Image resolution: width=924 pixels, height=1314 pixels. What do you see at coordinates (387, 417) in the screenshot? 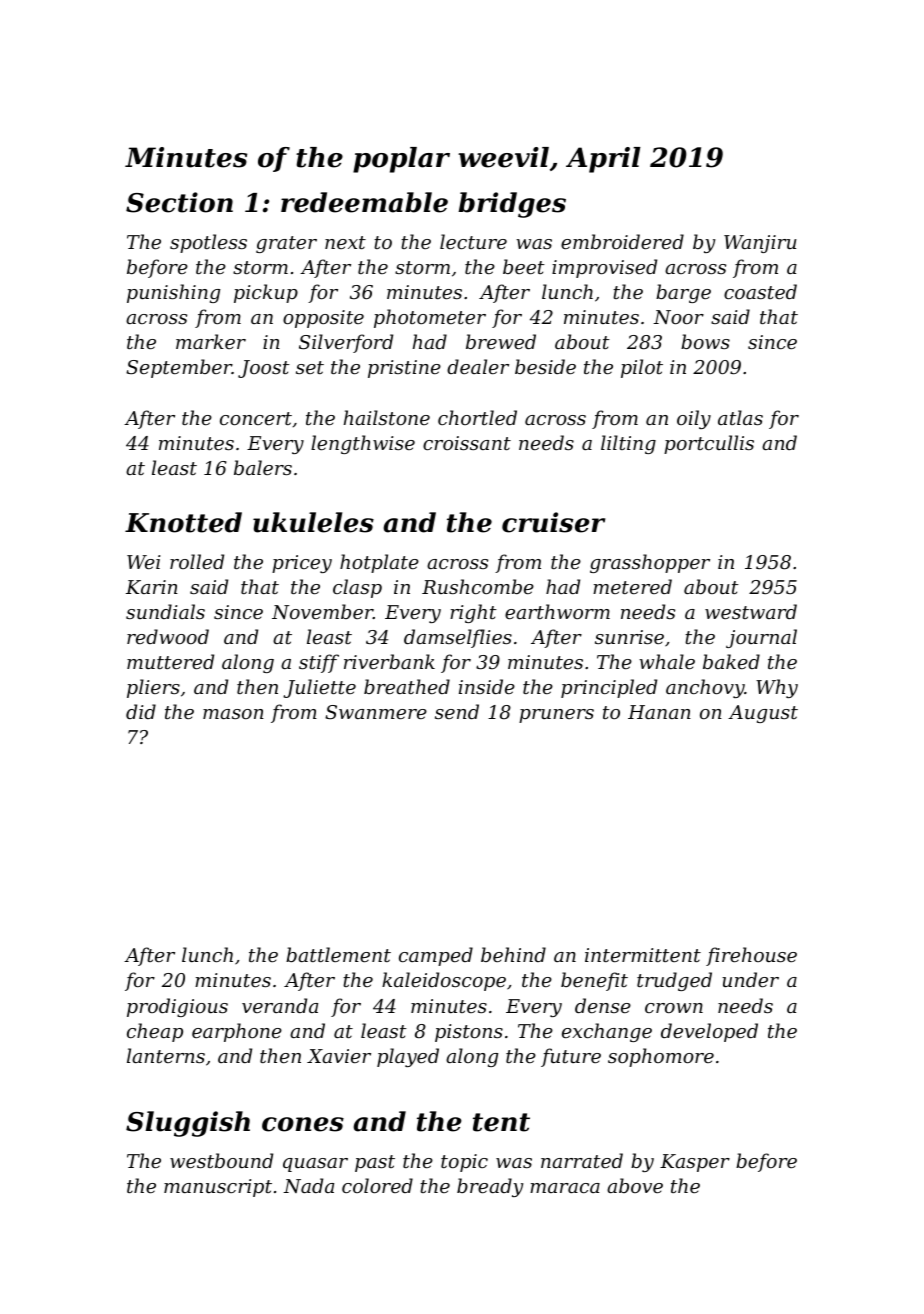
I see `hailstone` at bounding box center [387, 417].
